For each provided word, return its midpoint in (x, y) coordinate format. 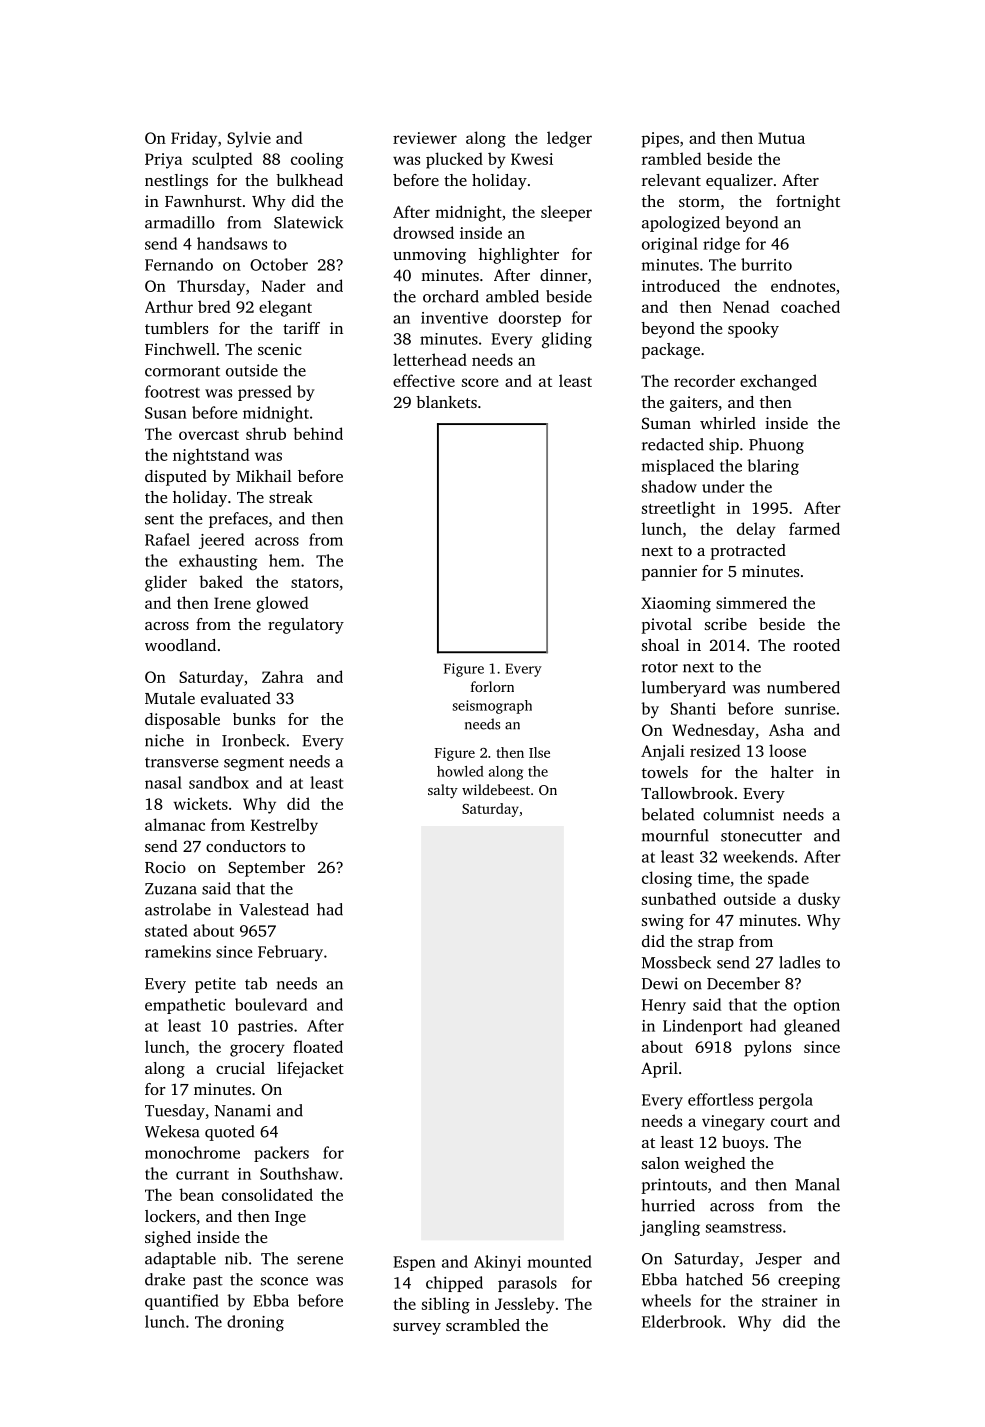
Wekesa (172, 1131)
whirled (728, 423)
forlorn (492, 686)
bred (214, 306)
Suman (666, 423)
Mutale (170, 698)
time (714, 878)
